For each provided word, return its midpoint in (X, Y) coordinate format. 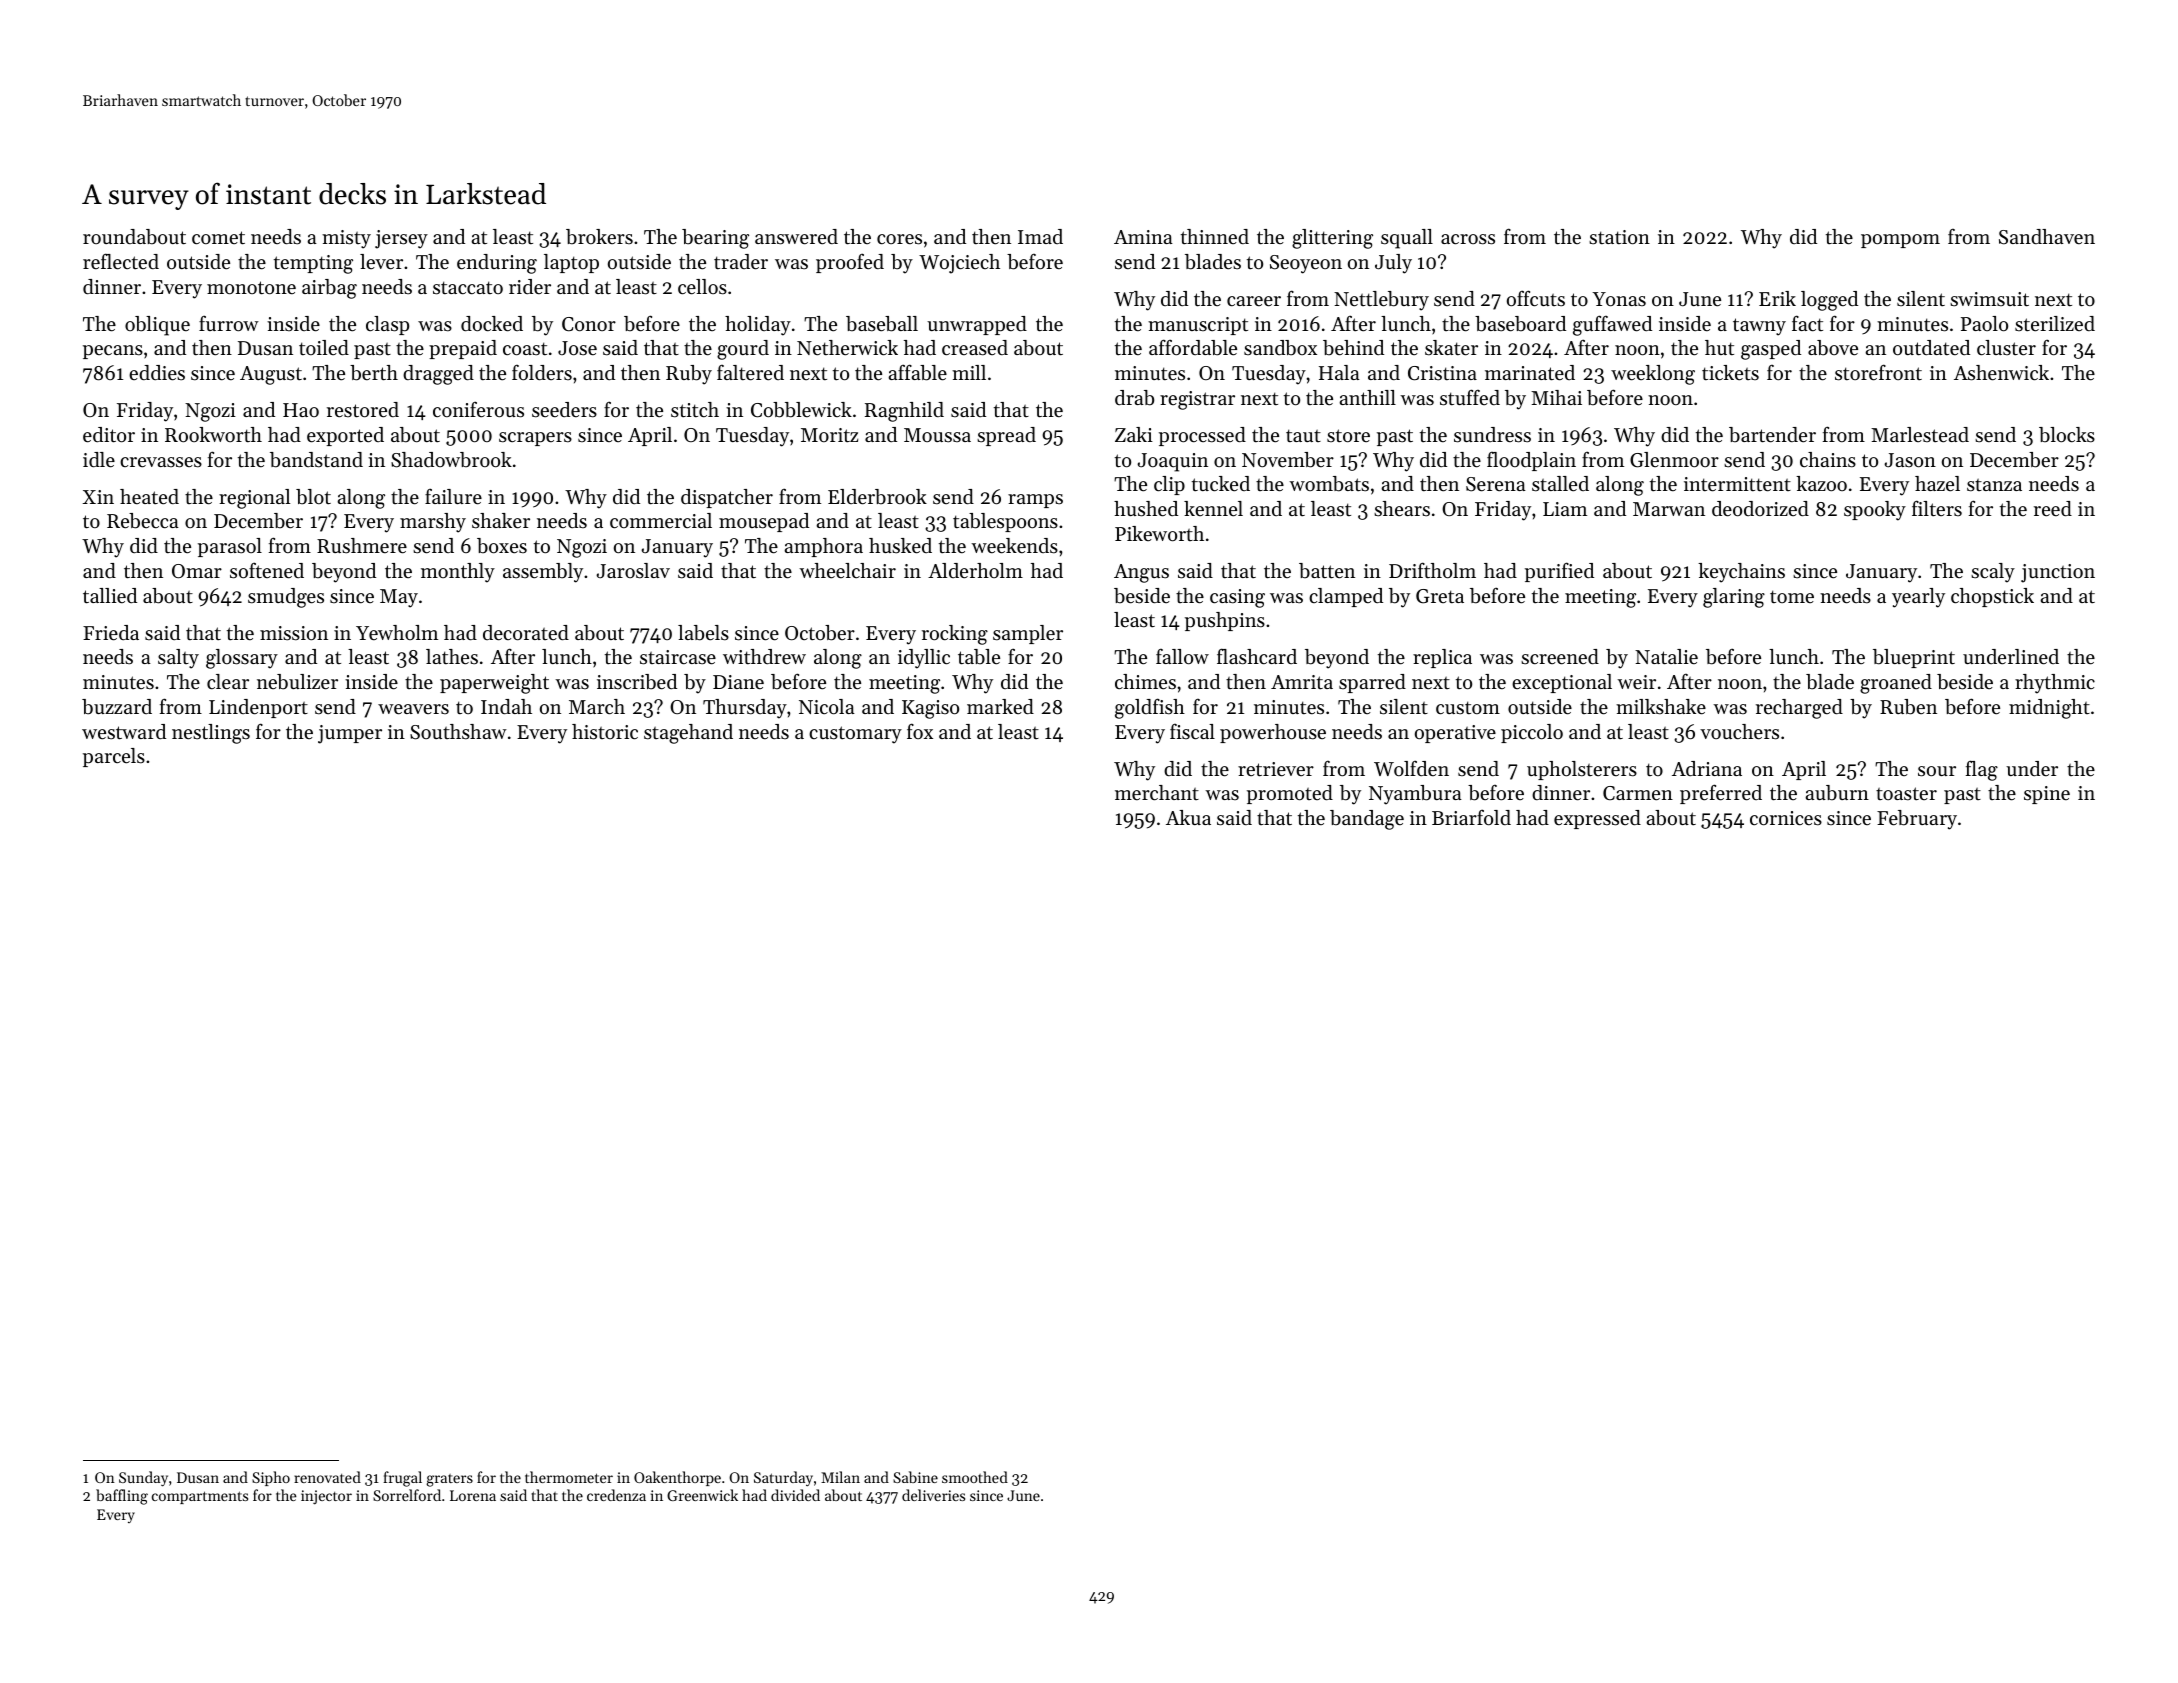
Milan (840, 1477)
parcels (114, 757)
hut (1719, 347)
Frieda (111, 633)
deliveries (933, 1495)
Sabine (915, 1477)
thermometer (569, 1477)
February (1917, 820)
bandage (1367, 820)
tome (1792, 596)
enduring (497, 264)
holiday (758, 326)
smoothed (975, 1477)
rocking (955, 635)
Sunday (143, 1479)
